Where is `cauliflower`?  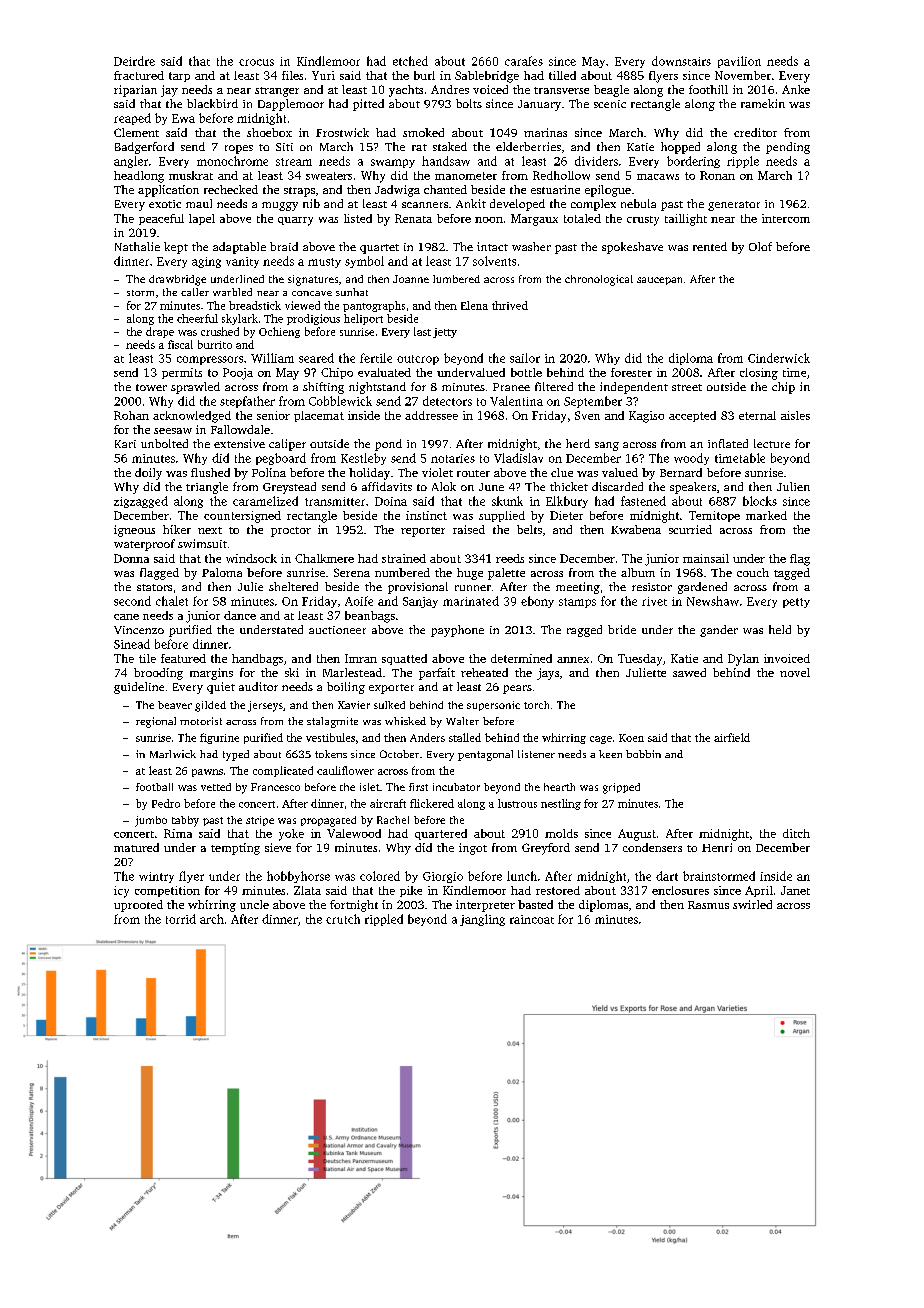
cauliflower is located at coordinates (345, 770).
